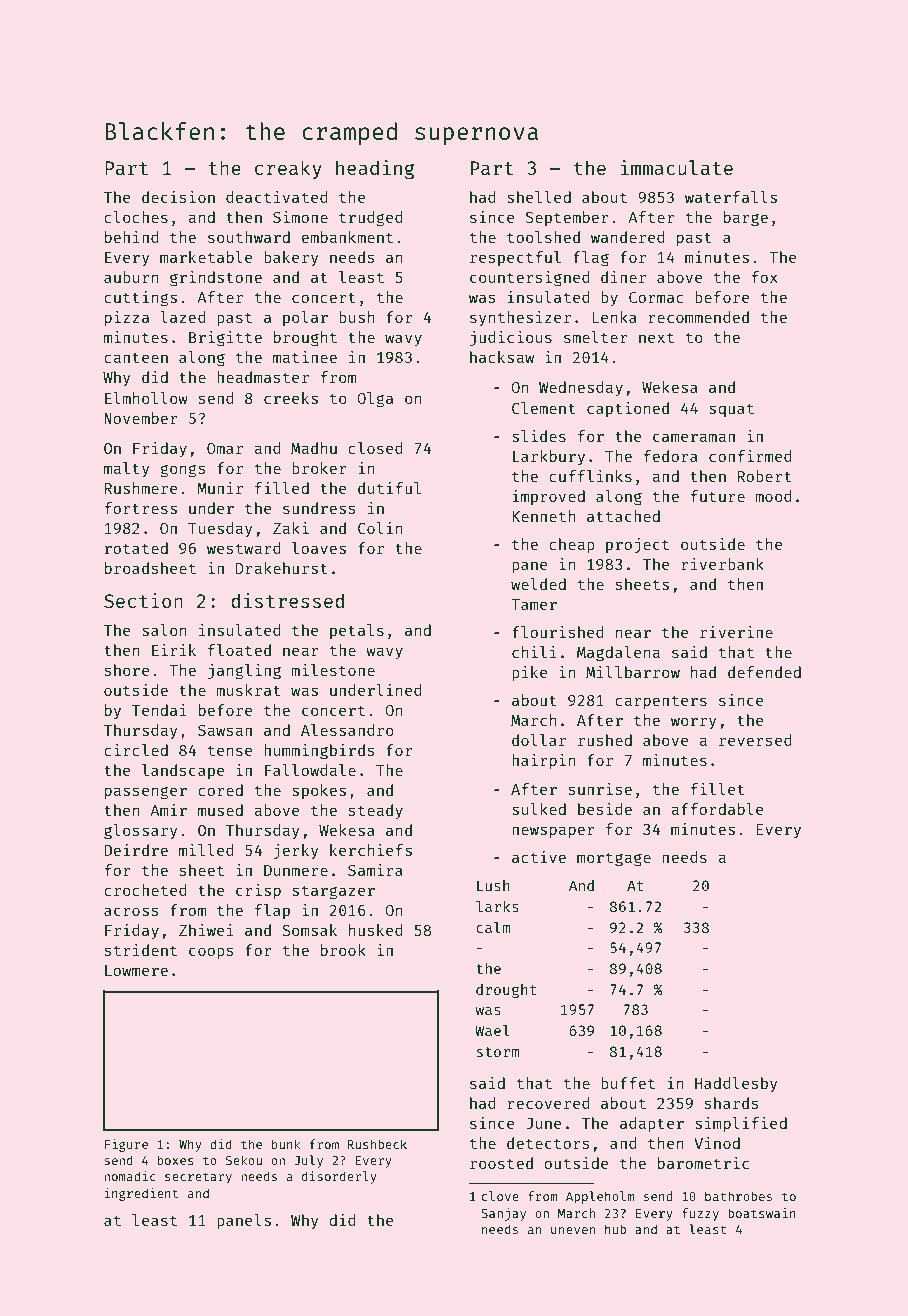 The height and width of the screenshot is (1316, 908). What do you see at coordinates (623, 277) in the screenshot?
I see `diner` at bounding box center [623, 277].
